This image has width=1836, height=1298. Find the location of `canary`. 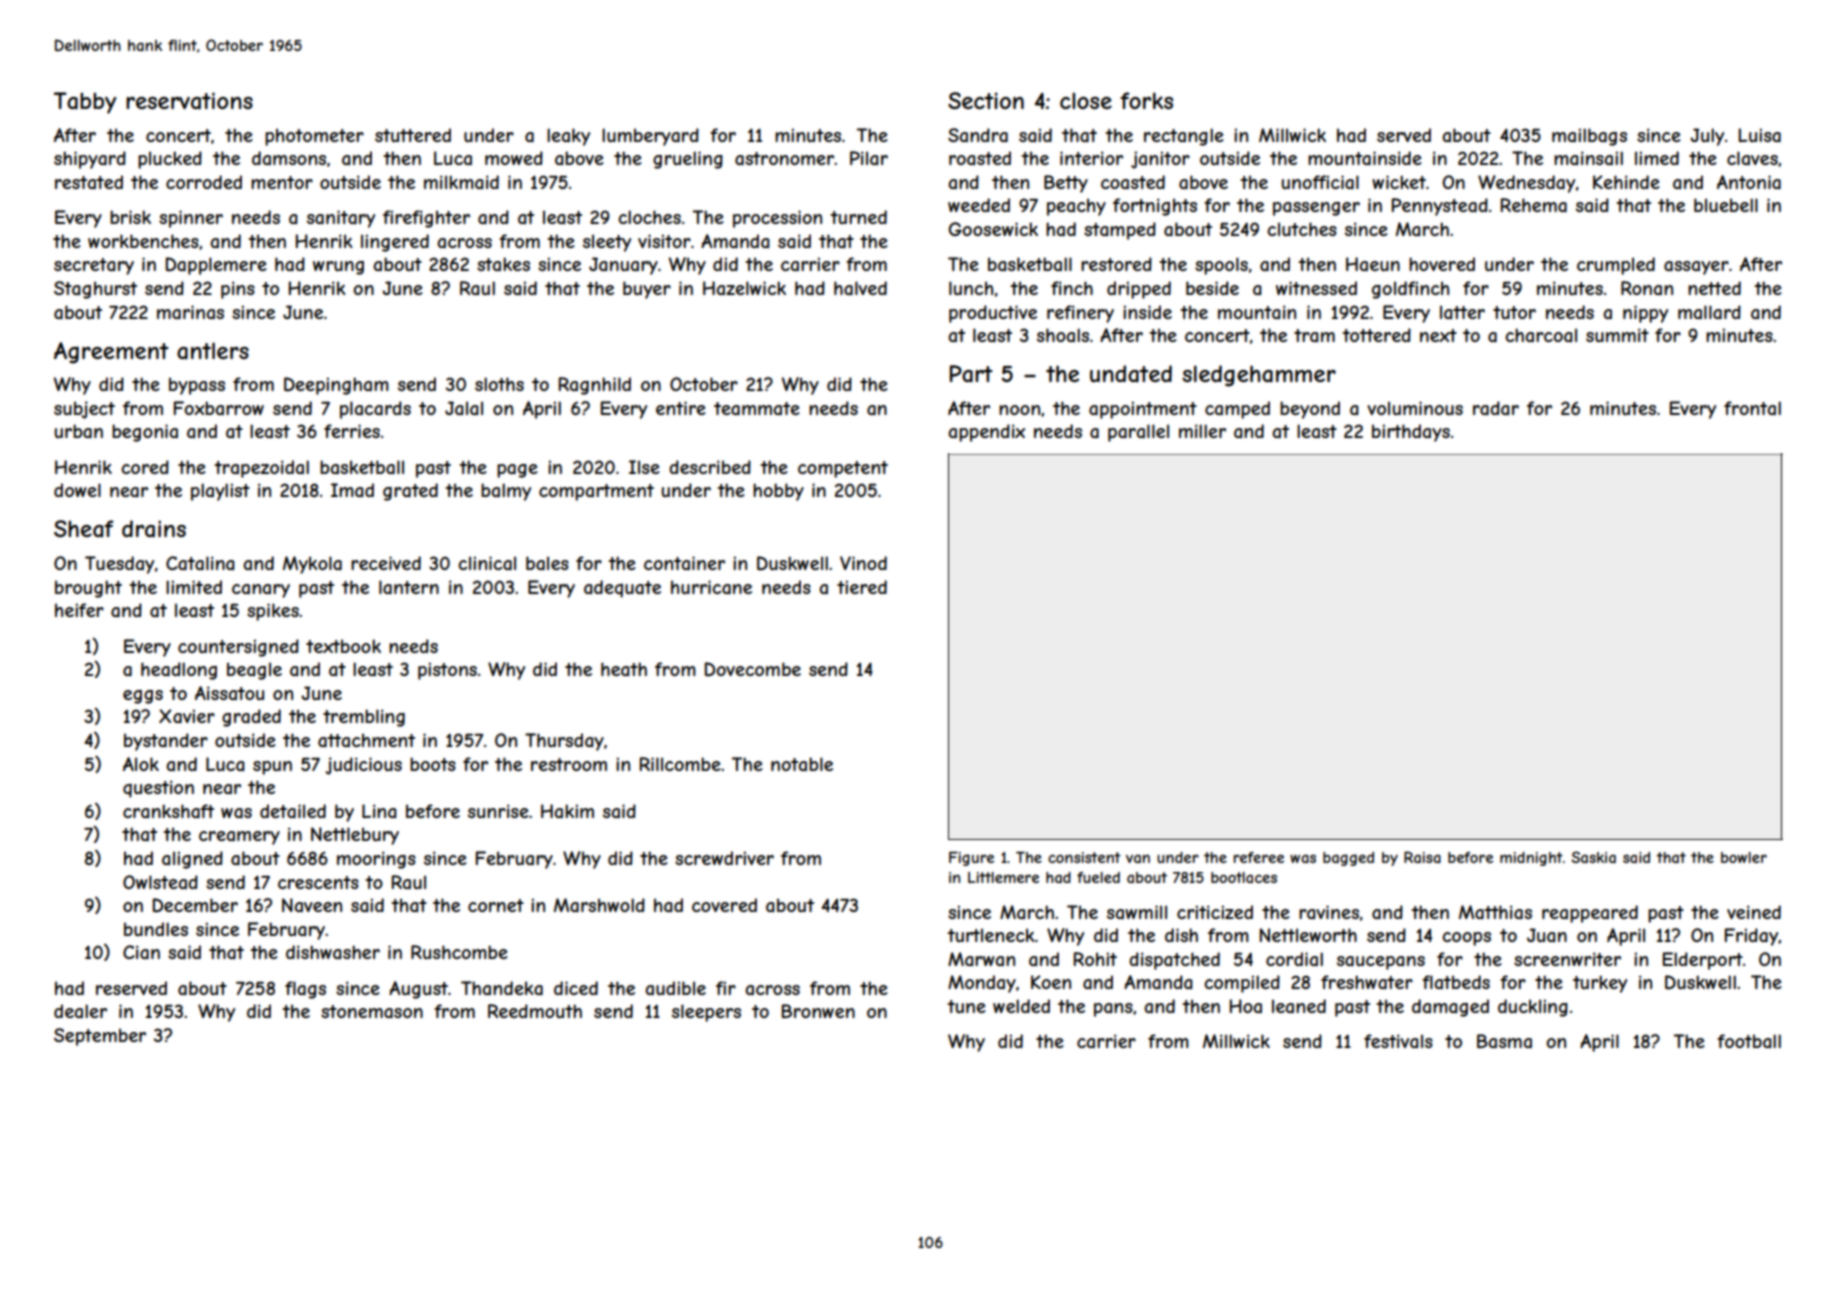

canary is located at coordinates (261, 591).
